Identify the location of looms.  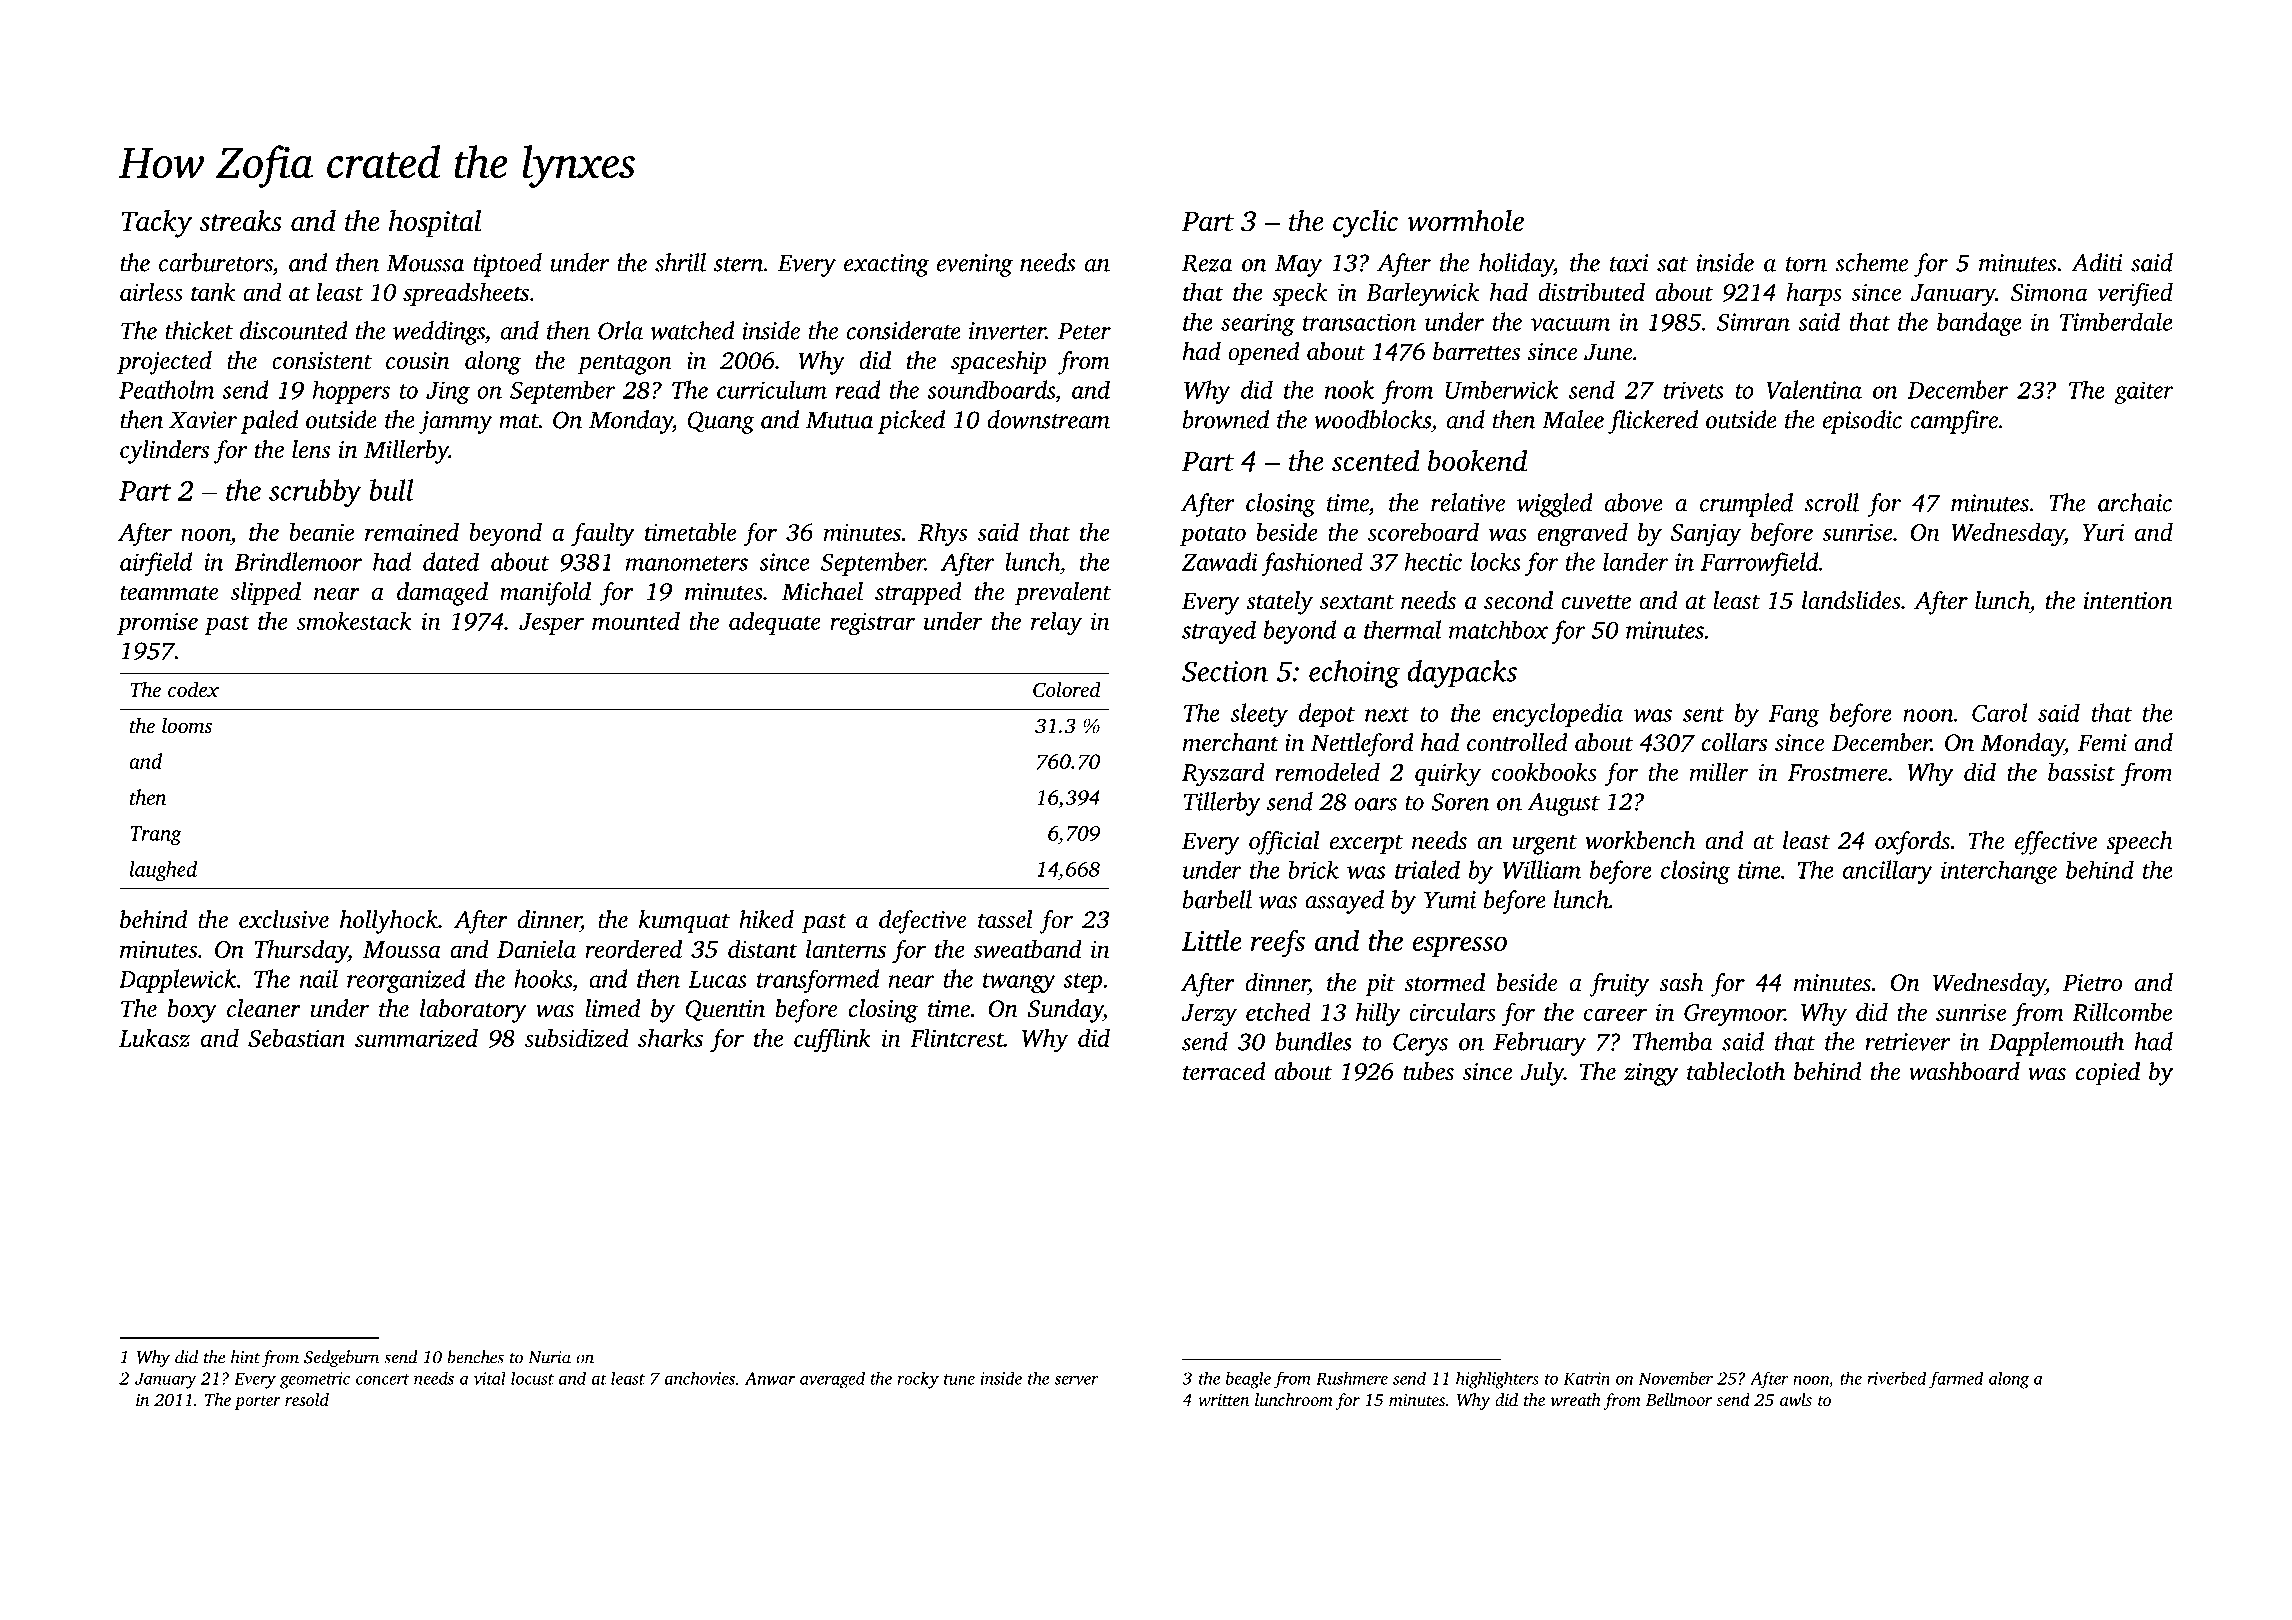
(187, 725).
